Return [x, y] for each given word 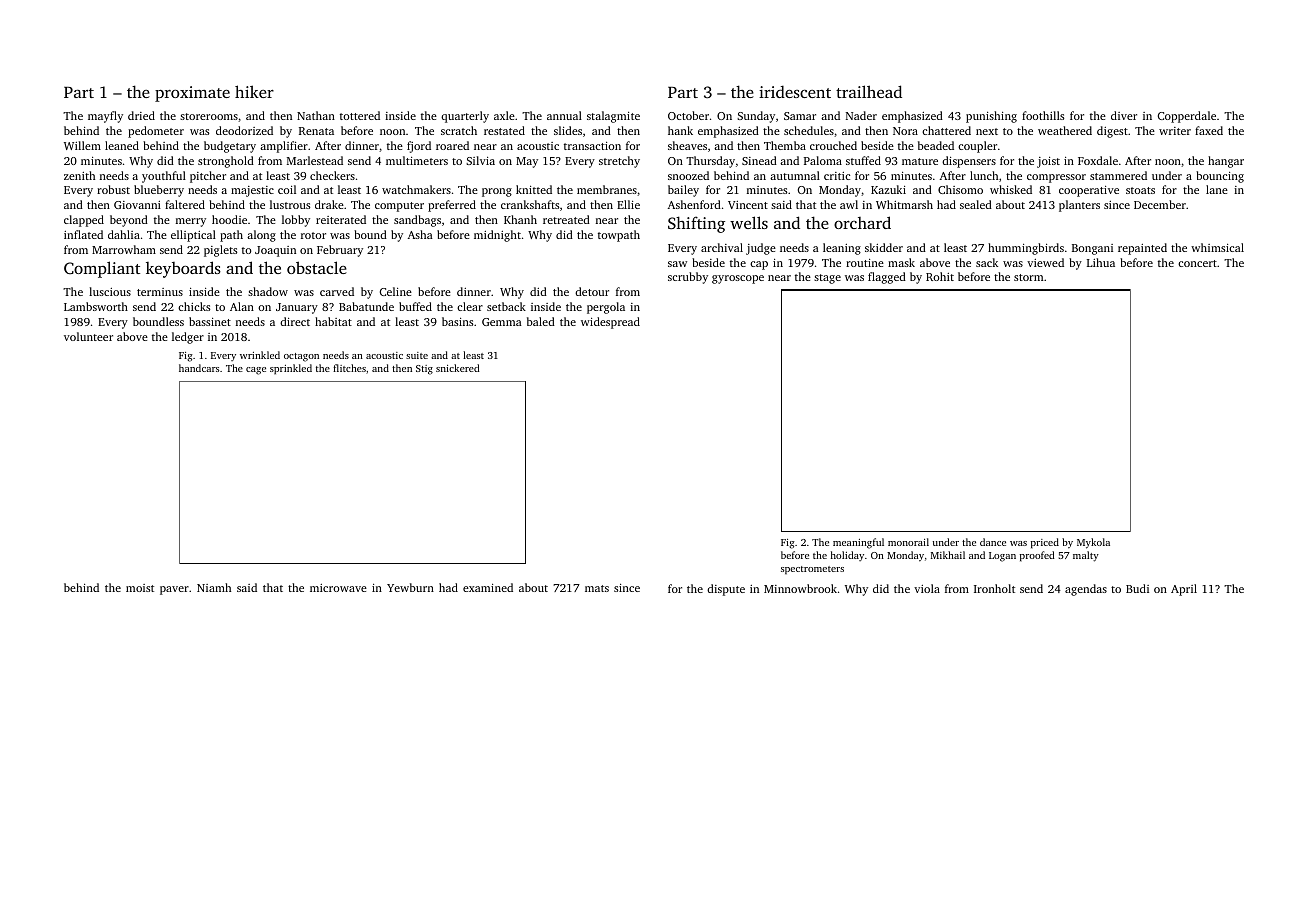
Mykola [1093, 543]
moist [140, 588]
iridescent [795, 91]
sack [987, 262]
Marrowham [124, 249]
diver [1124, 115]
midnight [497, 236]
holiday [847, 556]
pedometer [156, 132]
